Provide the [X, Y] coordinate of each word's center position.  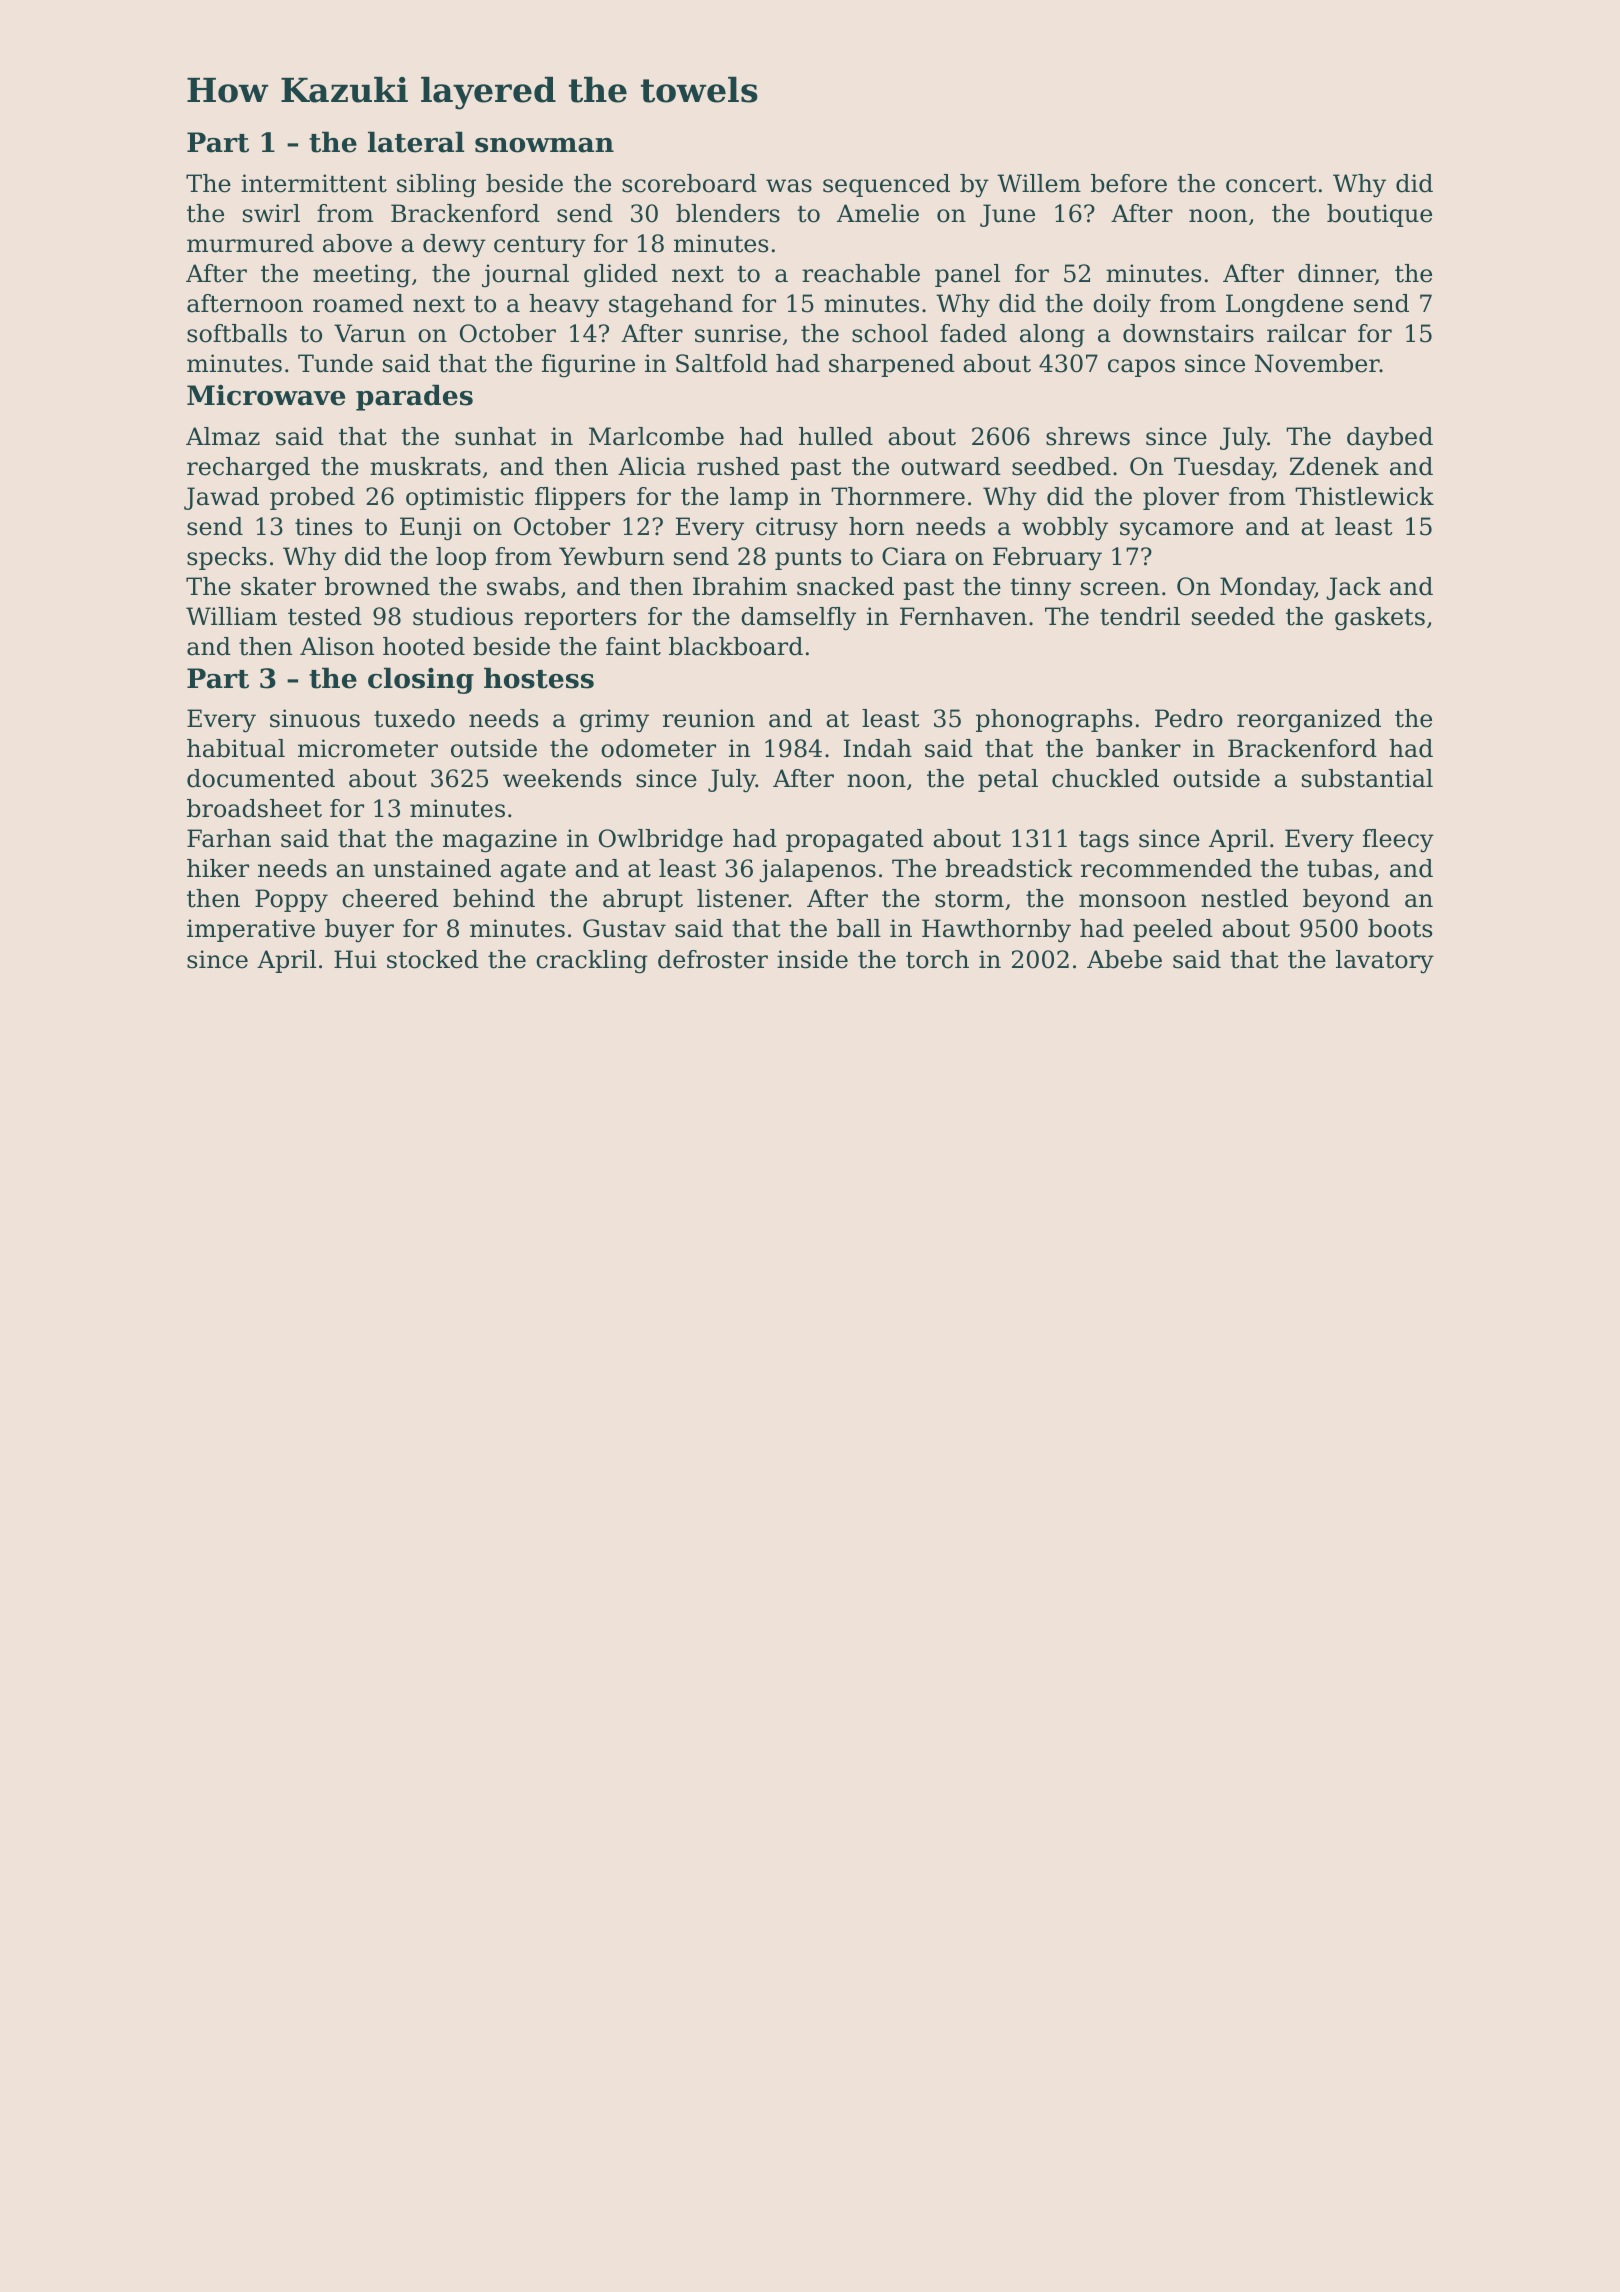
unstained [432, 868]
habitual [236, 748]
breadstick [1009, 868]
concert [1271, 184]
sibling [436, 186]
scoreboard [689, 183]
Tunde [335, 363]
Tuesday [1223, 469]
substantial [1367, 778]
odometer [658, 748]
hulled [836, 436]
